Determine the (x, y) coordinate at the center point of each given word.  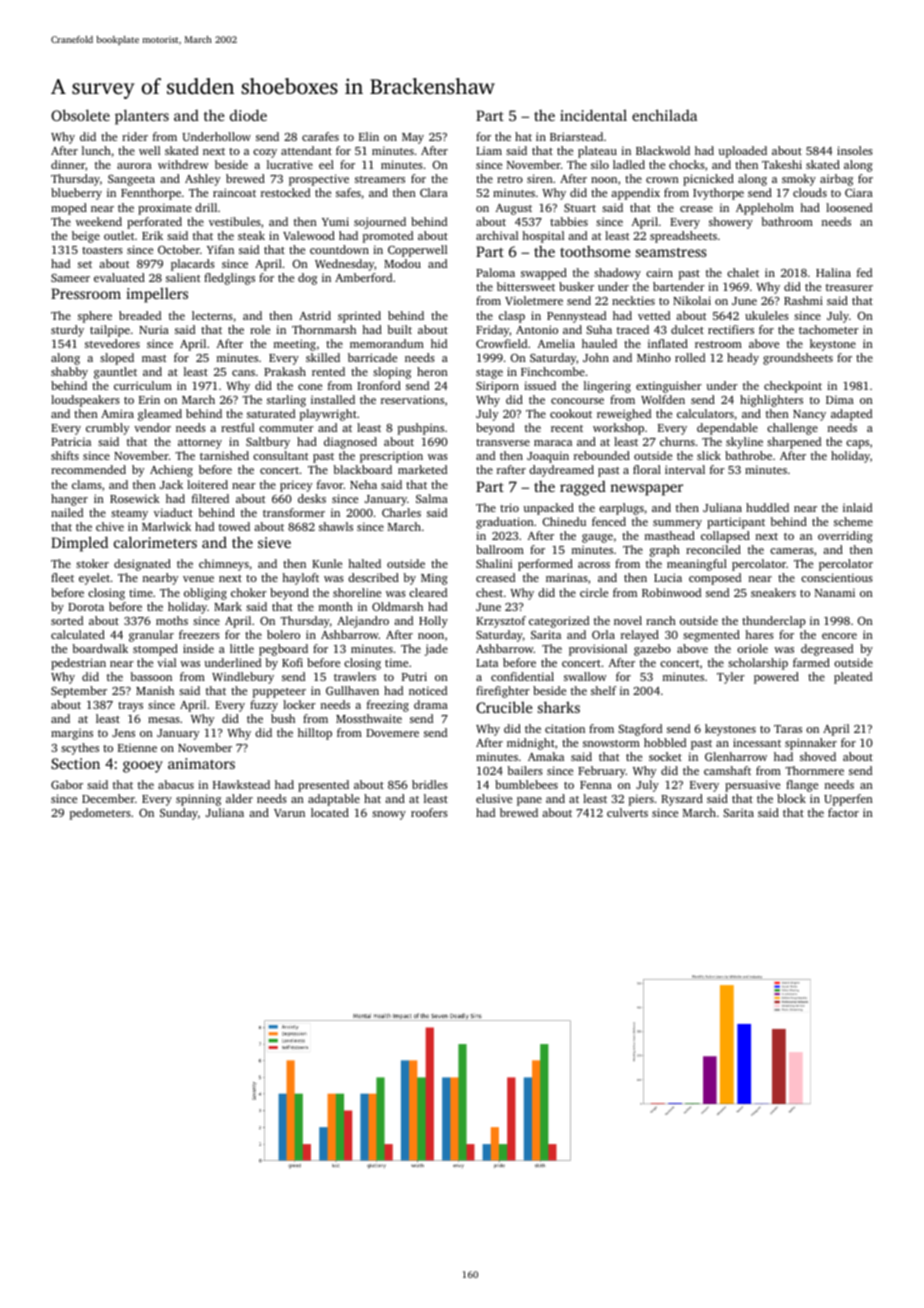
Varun (289, 813)
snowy (389, 815)
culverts (627, 812)
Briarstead (576, 136)
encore (839, 636)
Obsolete (80, 115)
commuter (286, 428)
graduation (505, 523)
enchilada (664, 115)
